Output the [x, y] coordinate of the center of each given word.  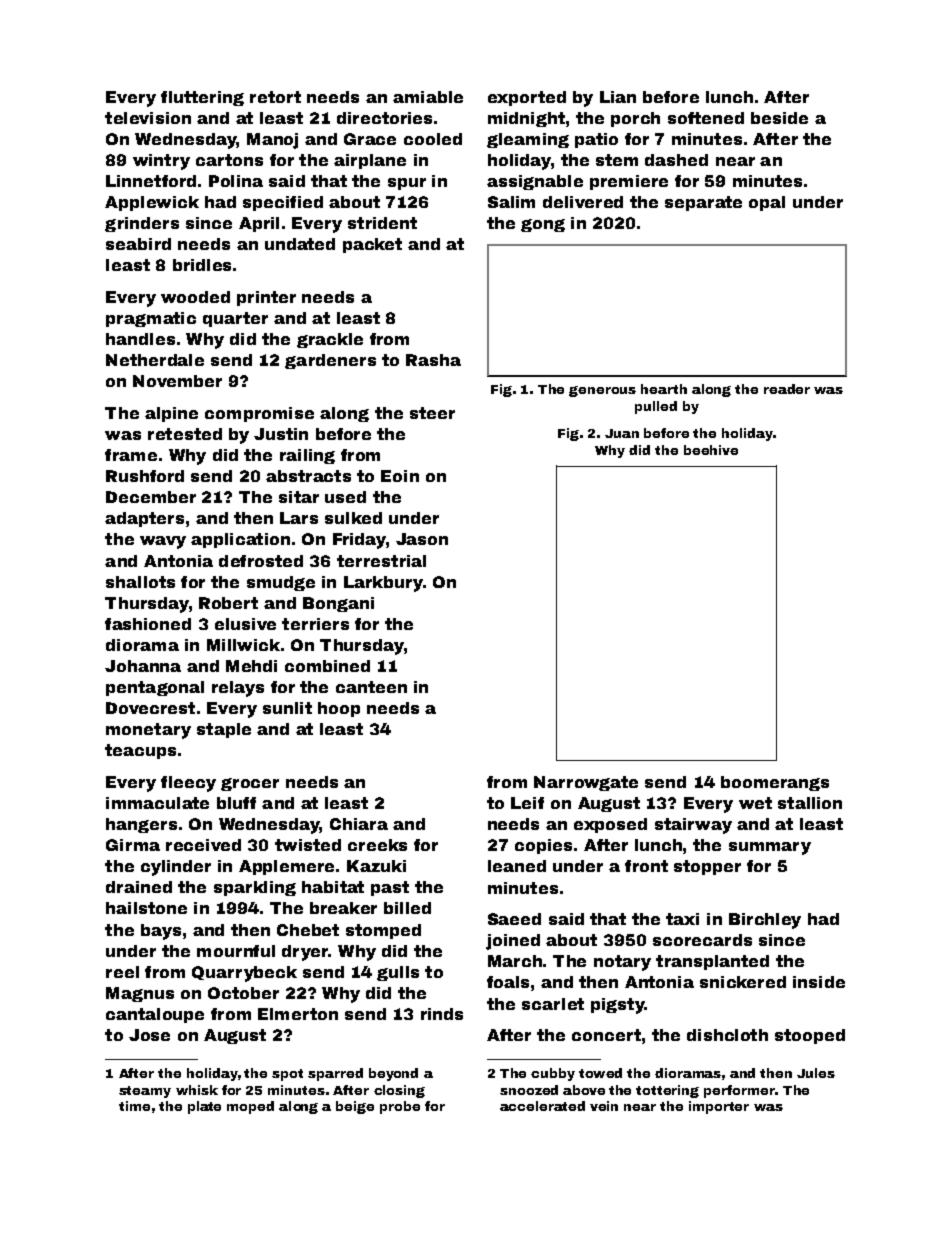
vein [604, 1106]
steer [432, 413]
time [134, 1106]
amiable [428, 97]
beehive [711, 450]
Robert [228, 603]
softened [706, 118]
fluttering [202, 98]
